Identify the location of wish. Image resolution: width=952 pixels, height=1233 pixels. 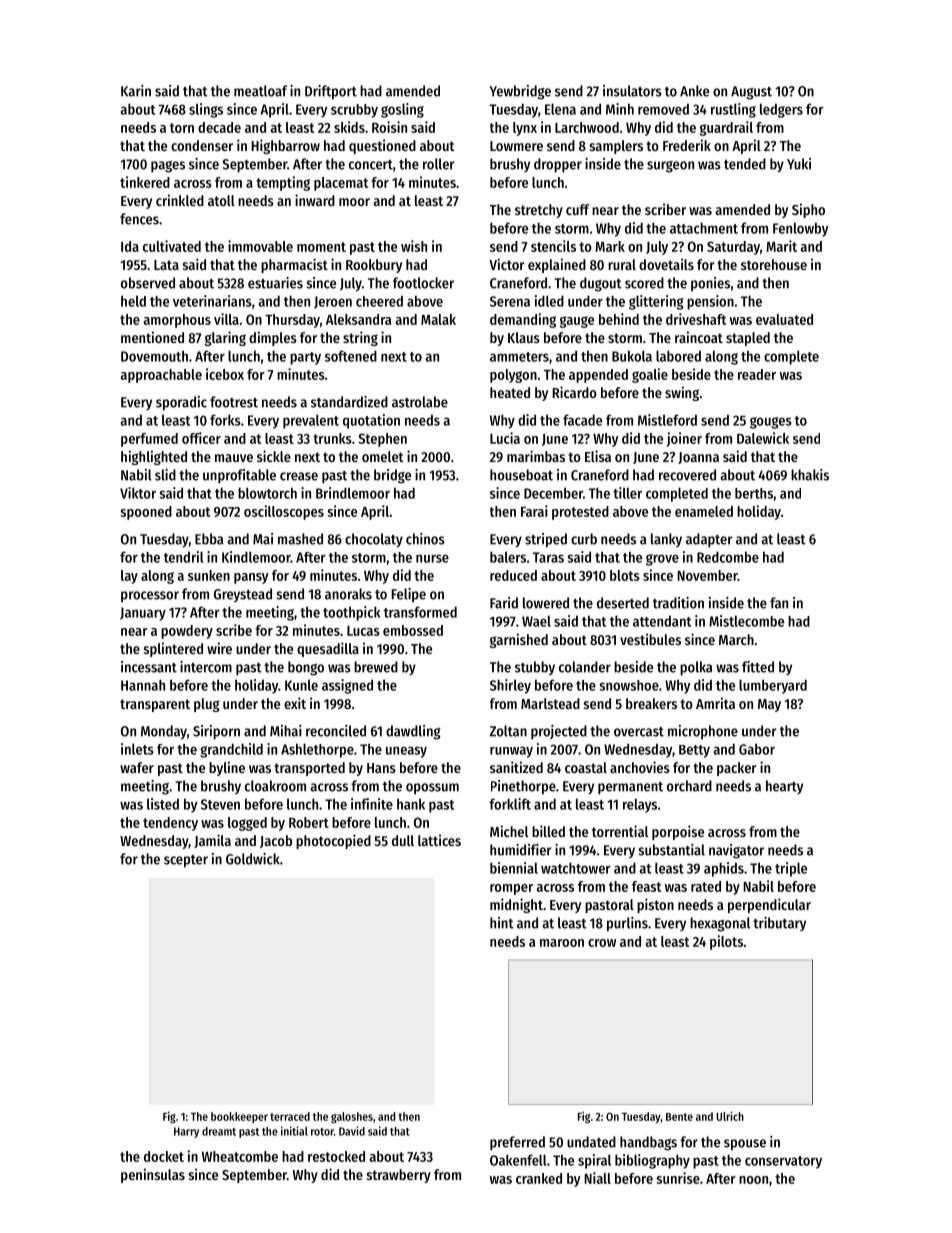
(414, 246).
